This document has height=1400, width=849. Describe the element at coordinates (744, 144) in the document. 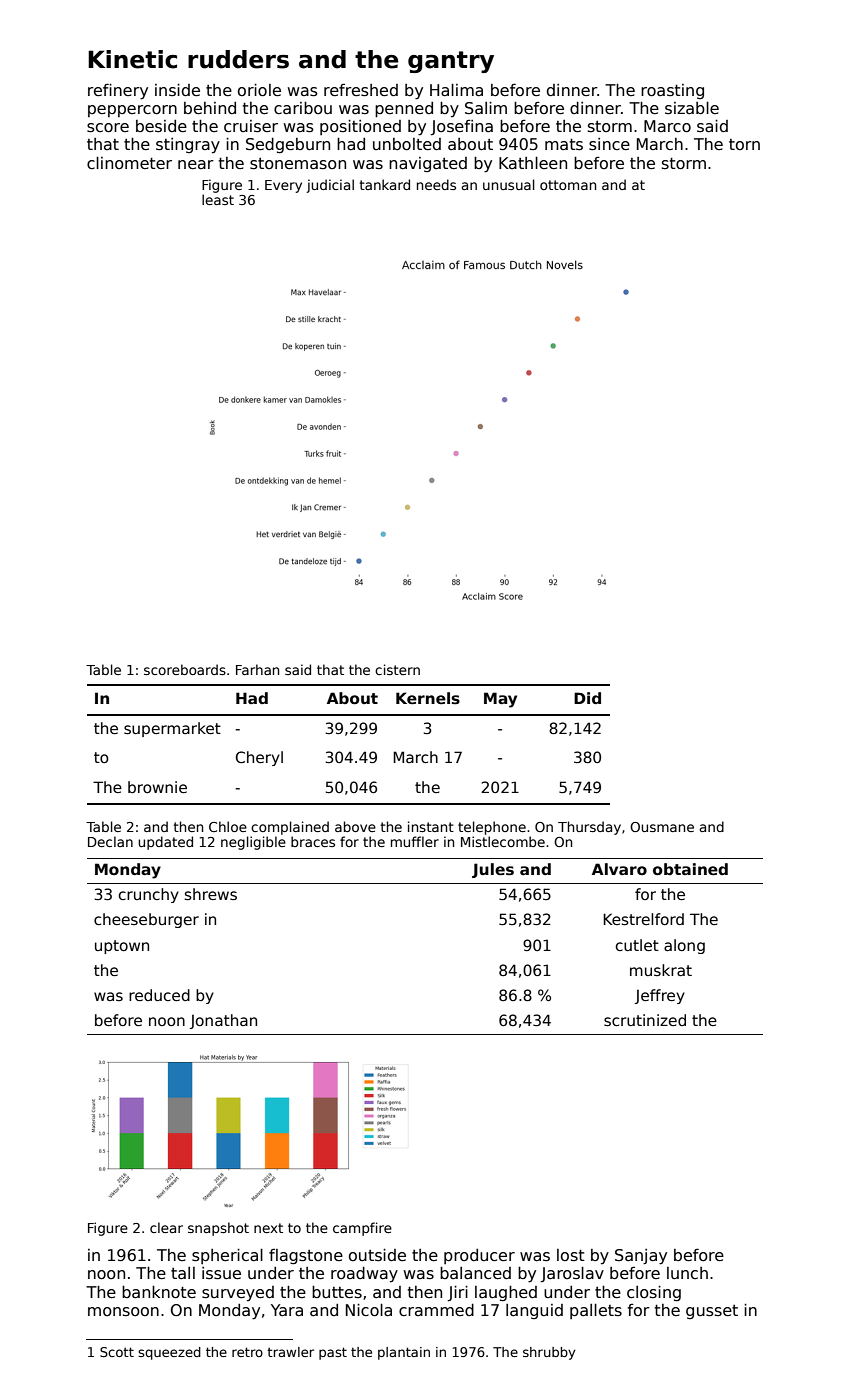

I see `torn` at that location.
